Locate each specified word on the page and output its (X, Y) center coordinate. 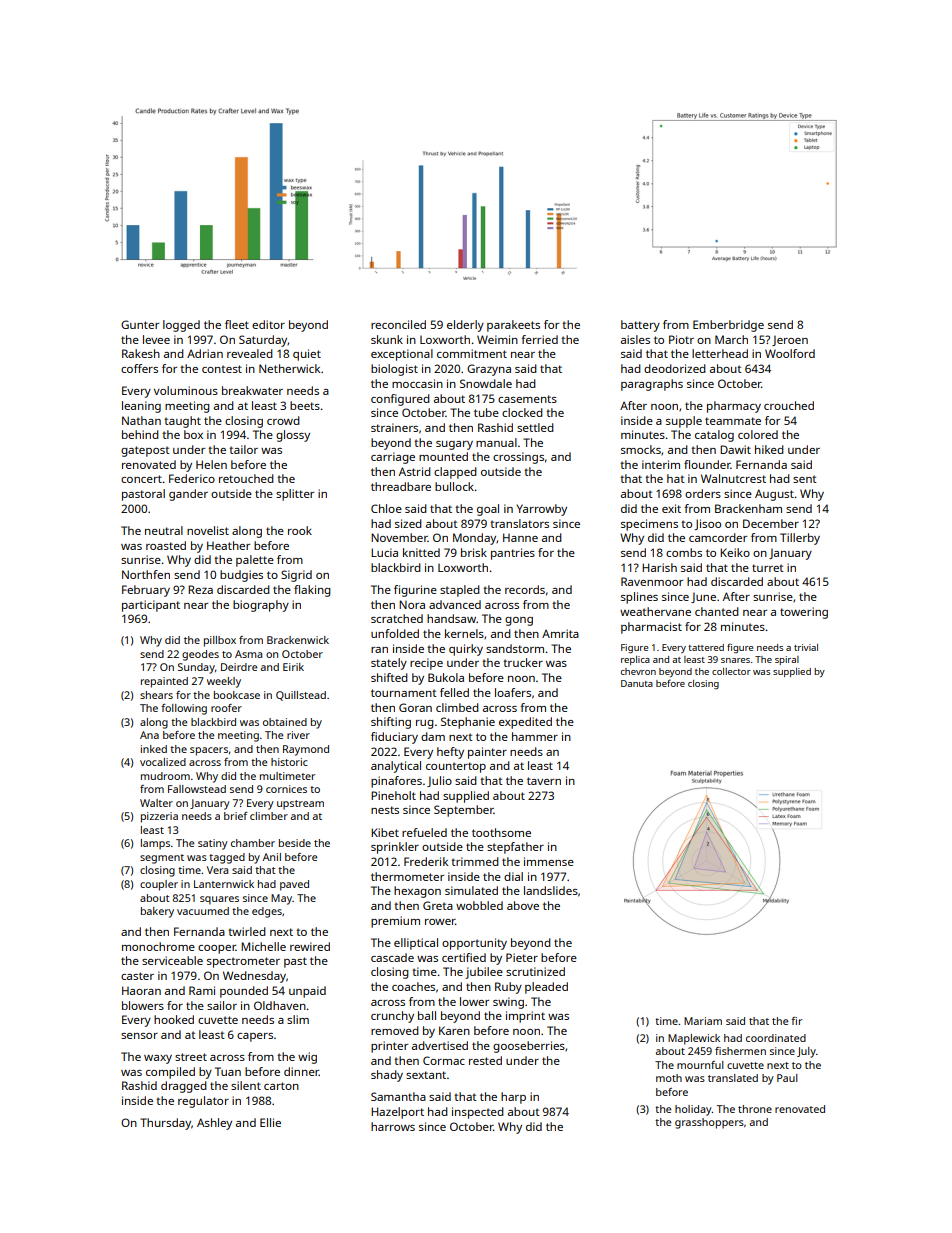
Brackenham (748, 508)
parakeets (513, 326)
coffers (139, 368)
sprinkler (395, 848)
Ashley (214, 1124)
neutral (164, 530)
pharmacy (734, 407)
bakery (157, 912)
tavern (544, 781)
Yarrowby (541, 510)
